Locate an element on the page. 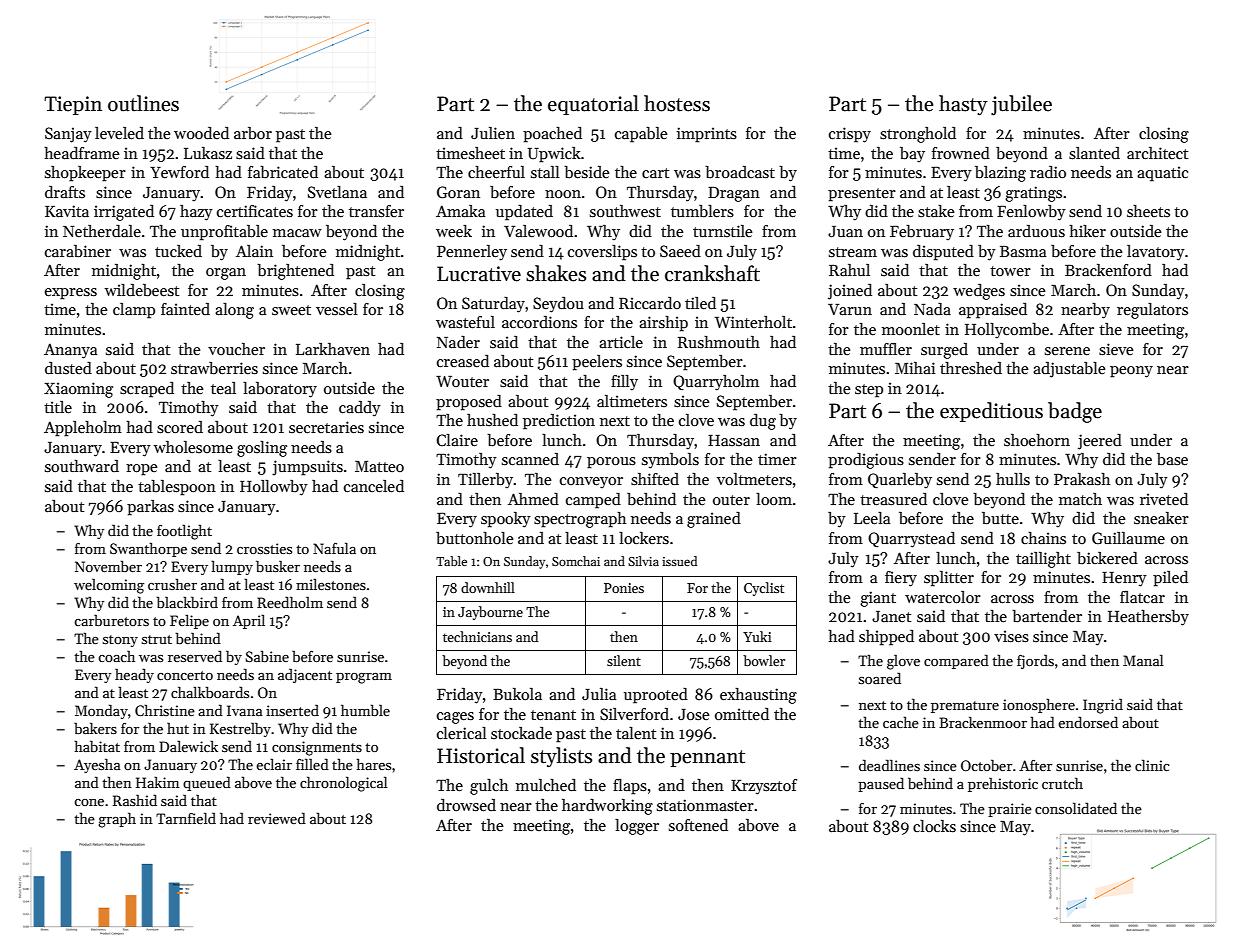  threshed is located at coordinates (971, 368).
